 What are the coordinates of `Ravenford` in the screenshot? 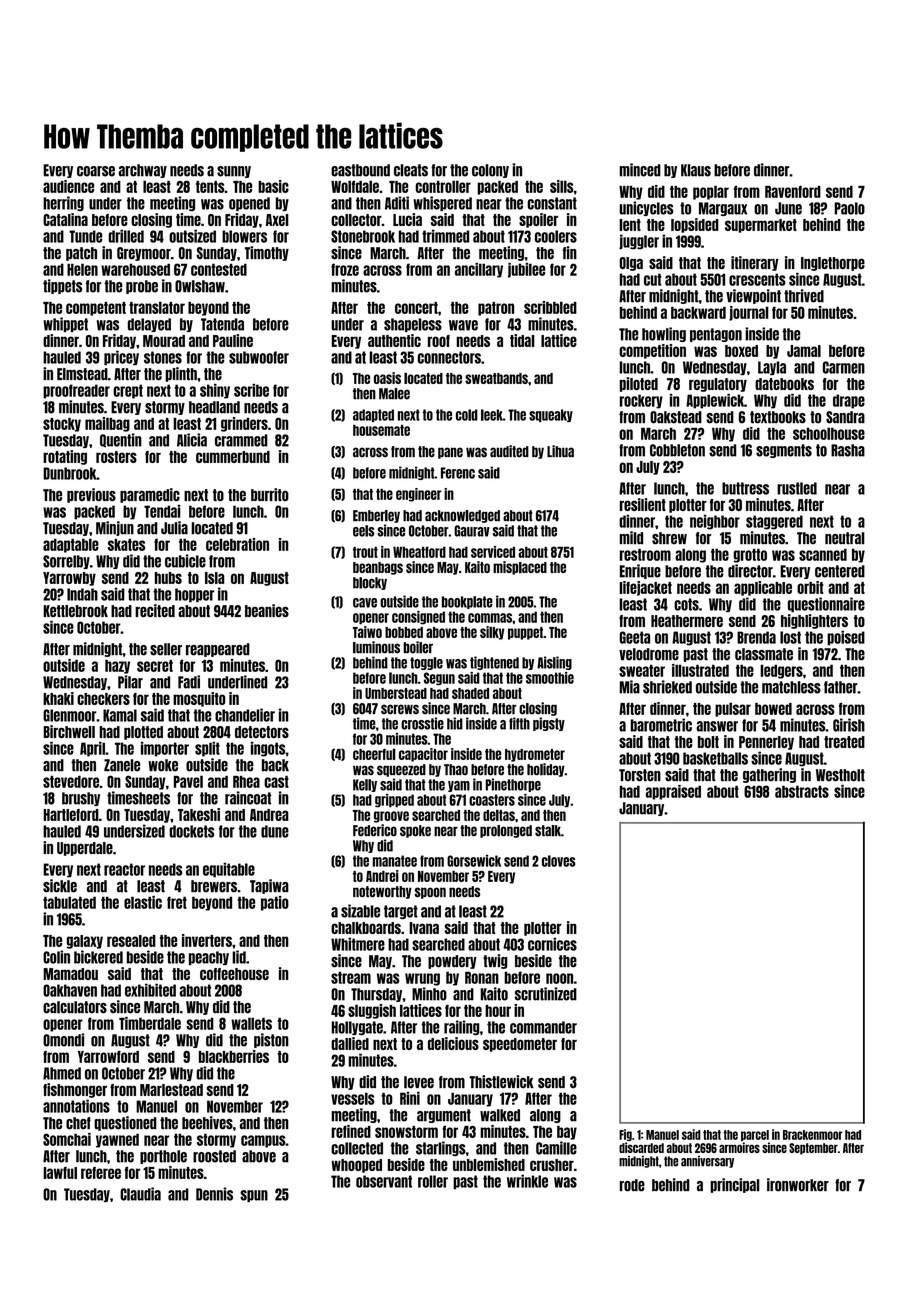 It's located at (793, 191).
